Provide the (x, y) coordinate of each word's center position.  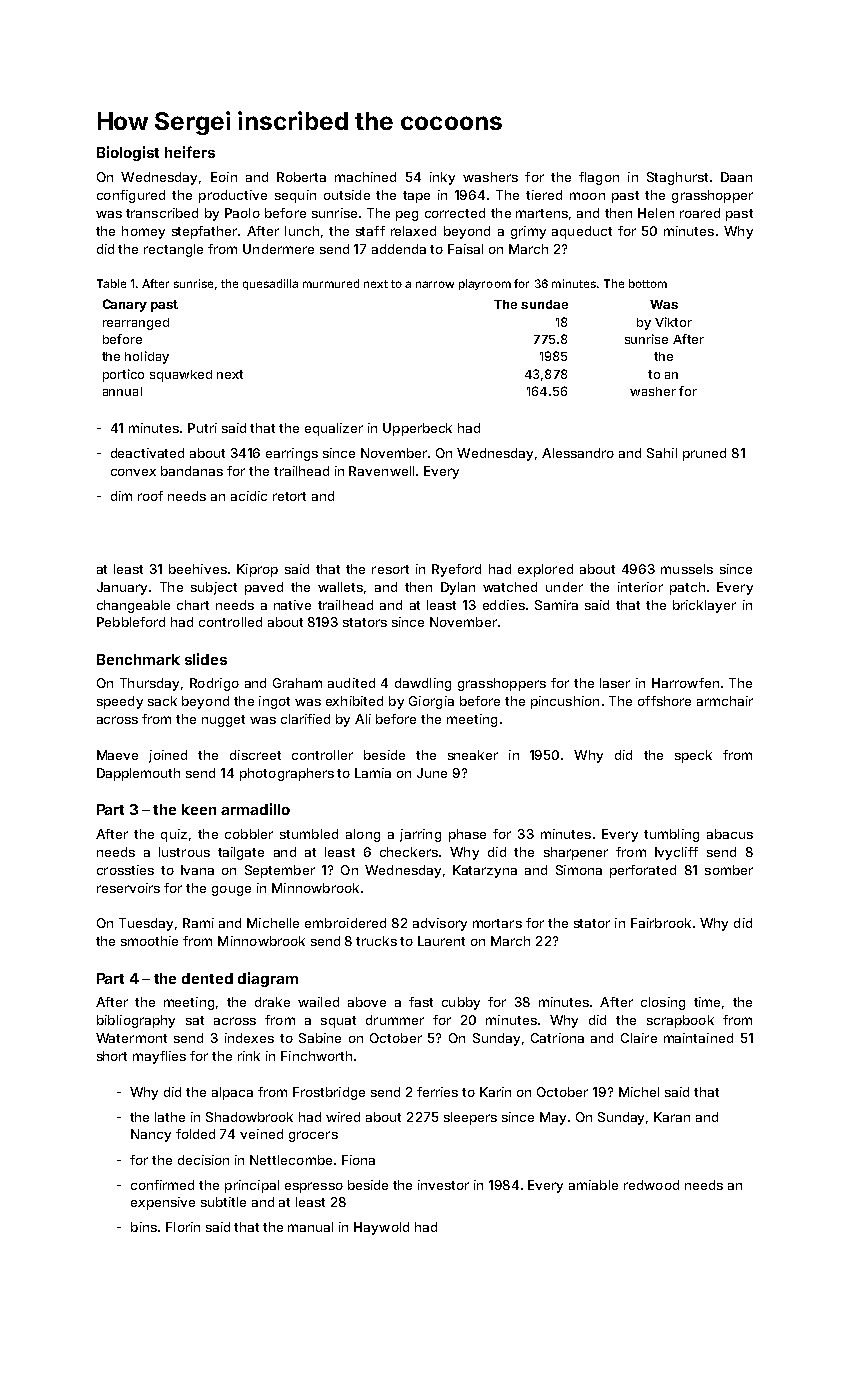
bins (144, 1227)
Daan (736, 177)
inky (442, 178)
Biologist (128, 153)
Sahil (662, 453)
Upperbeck (417, 429)
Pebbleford (131, 622)
